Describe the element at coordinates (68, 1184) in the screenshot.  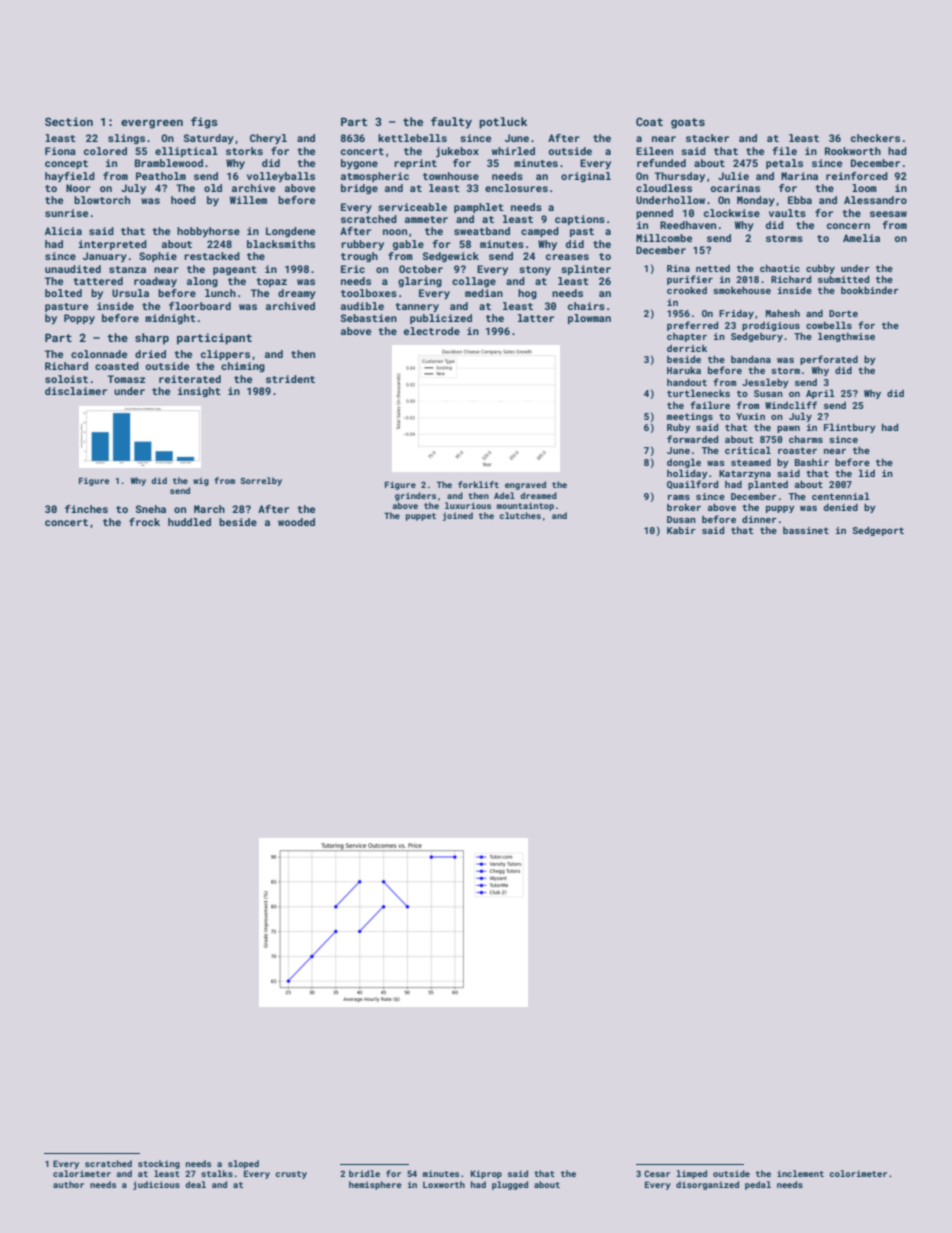
I see `author` at that location.
